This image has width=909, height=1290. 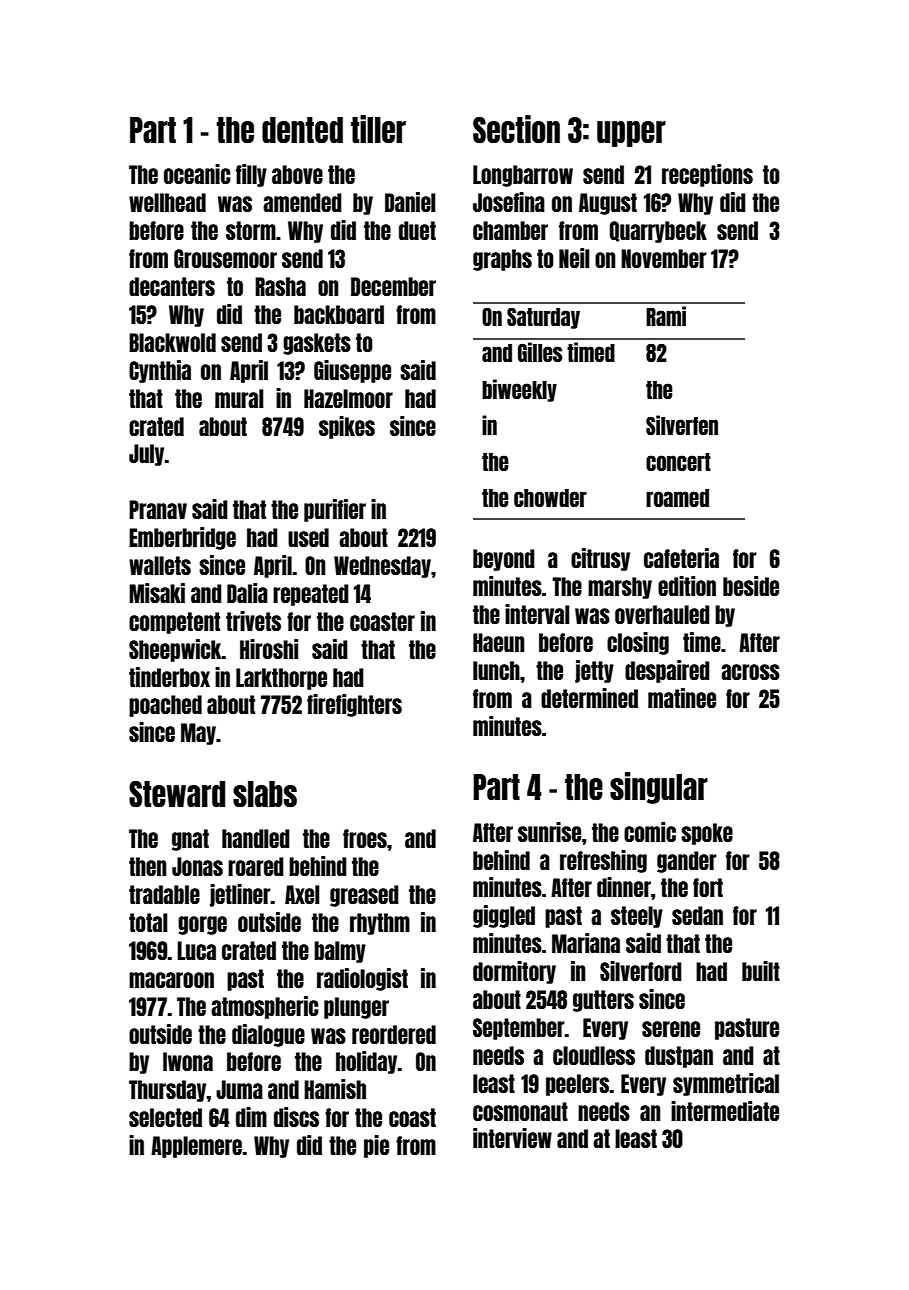 What do you see at coordinates (177, 794) in the image?
I see `Steward` at bounding box center [177, 794].
